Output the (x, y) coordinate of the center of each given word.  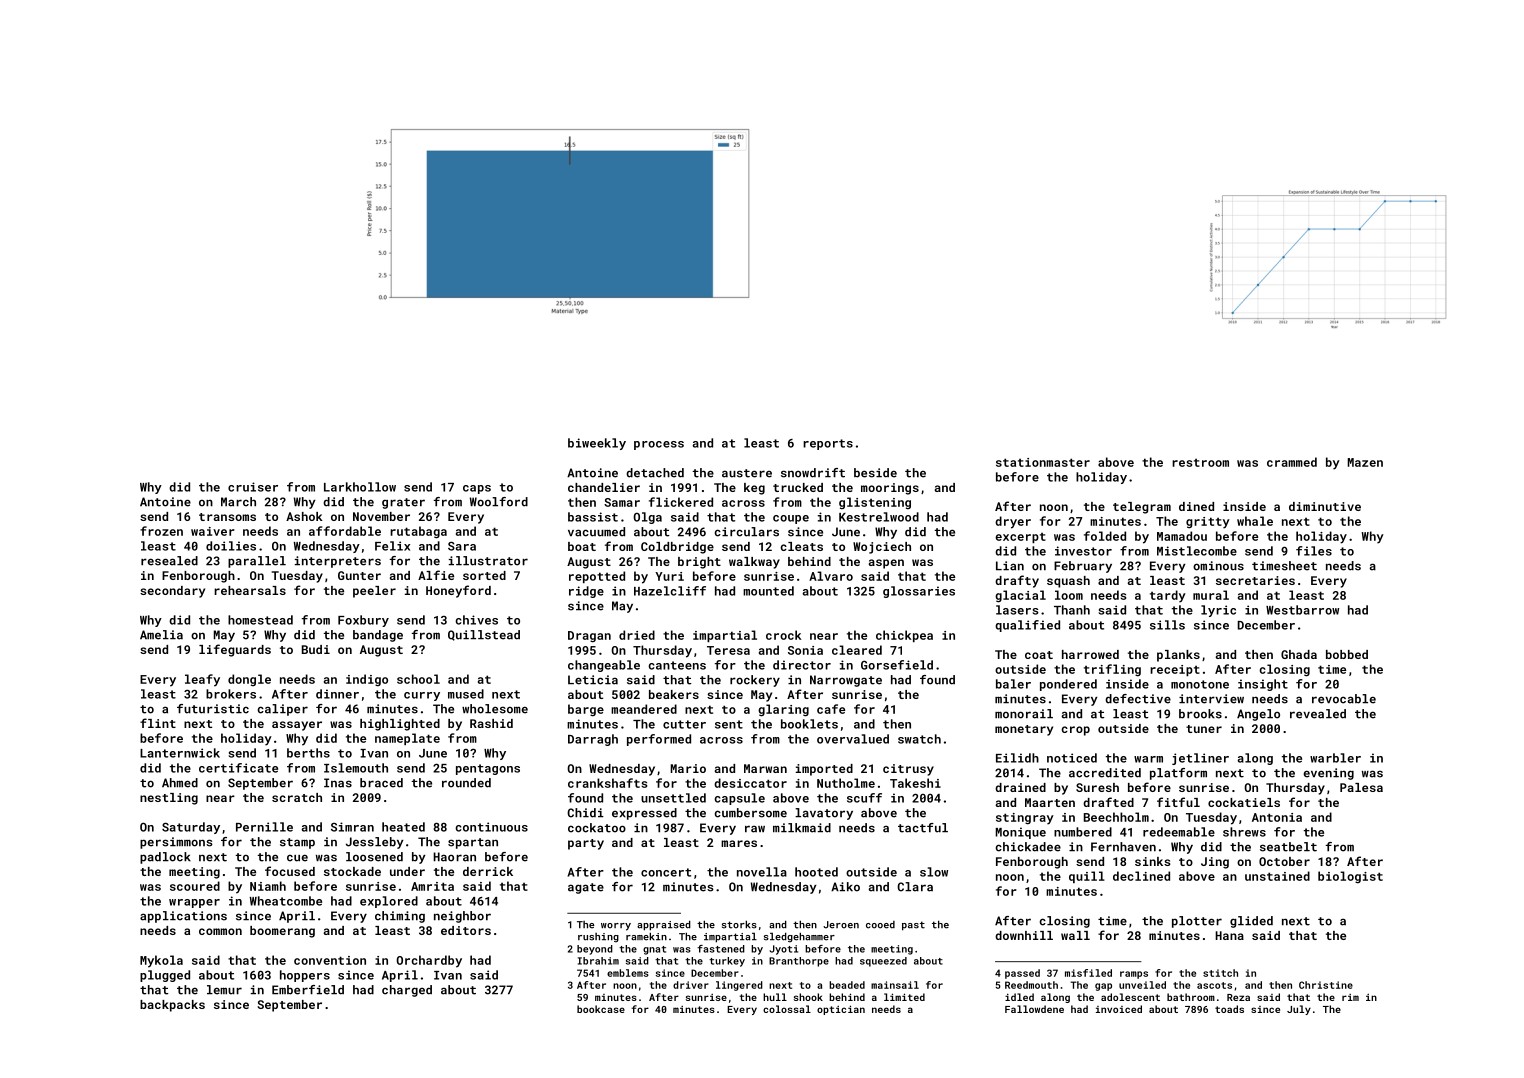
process (659, 445)
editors (466, 930)
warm (1148, 759)
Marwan (765, 768)
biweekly (597, 444)
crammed (1292, 462)
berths (308, 753)
